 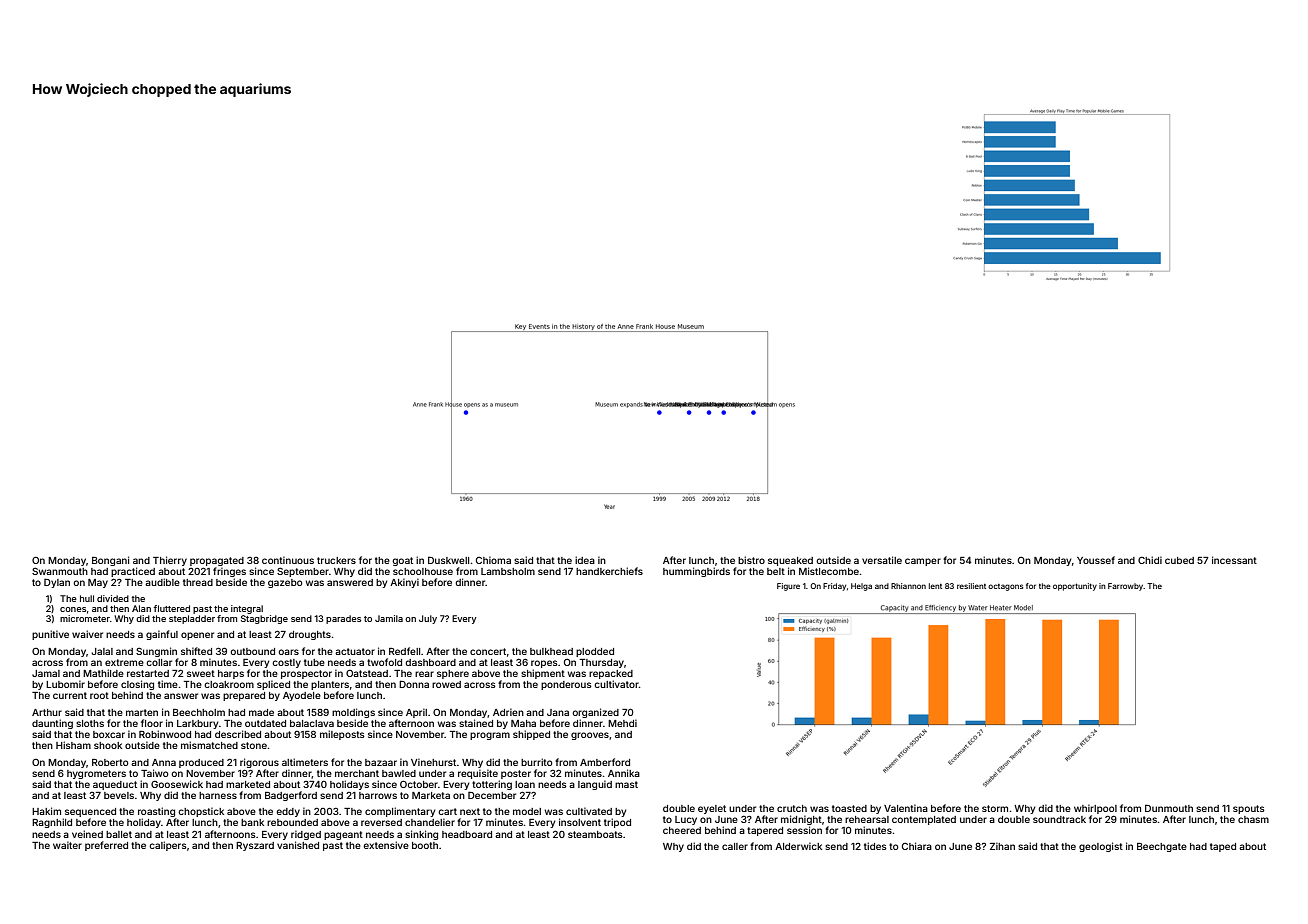 I want to click on current, so click(x=70, y=695).
